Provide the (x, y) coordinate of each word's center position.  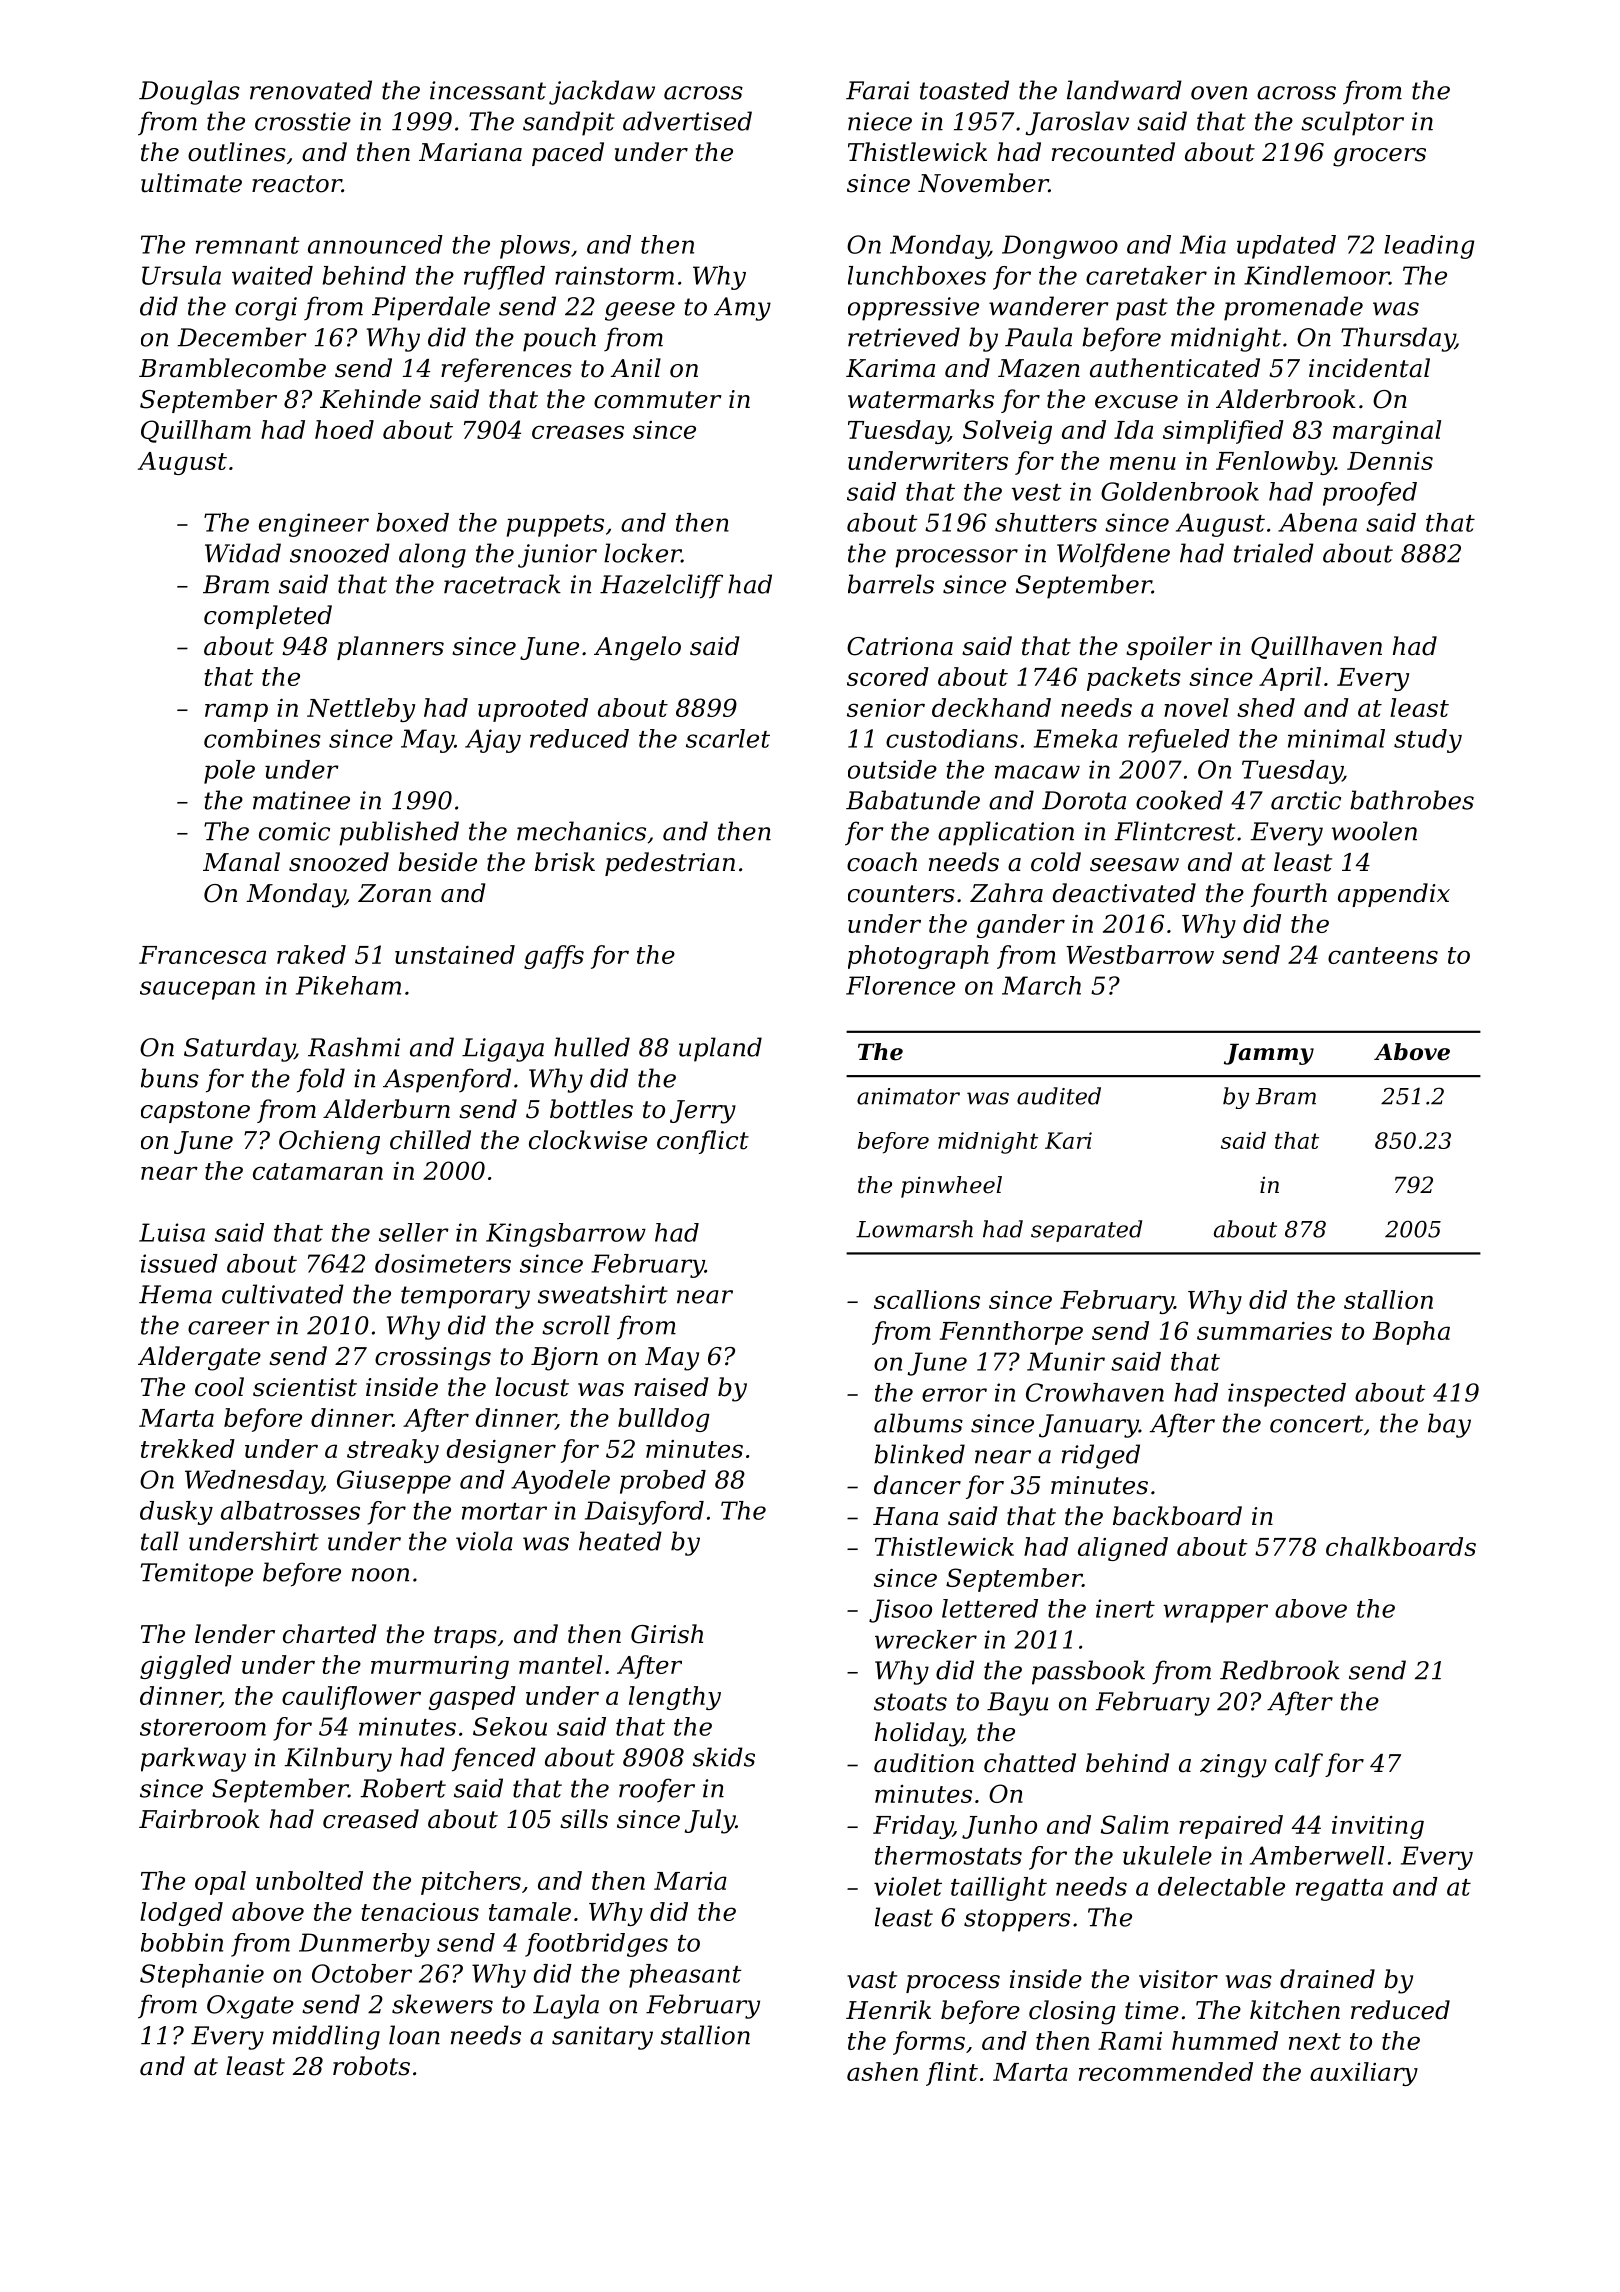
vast (872, 1980)
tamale (530, 1911)
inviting (1378, 1827)
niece (880, 121)
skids (724, 1757)
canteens (1383, 955)
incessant (488, 90)
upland (720, 1049)
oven (1219, 93)
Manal (241, 862)
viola (484, 1541)
